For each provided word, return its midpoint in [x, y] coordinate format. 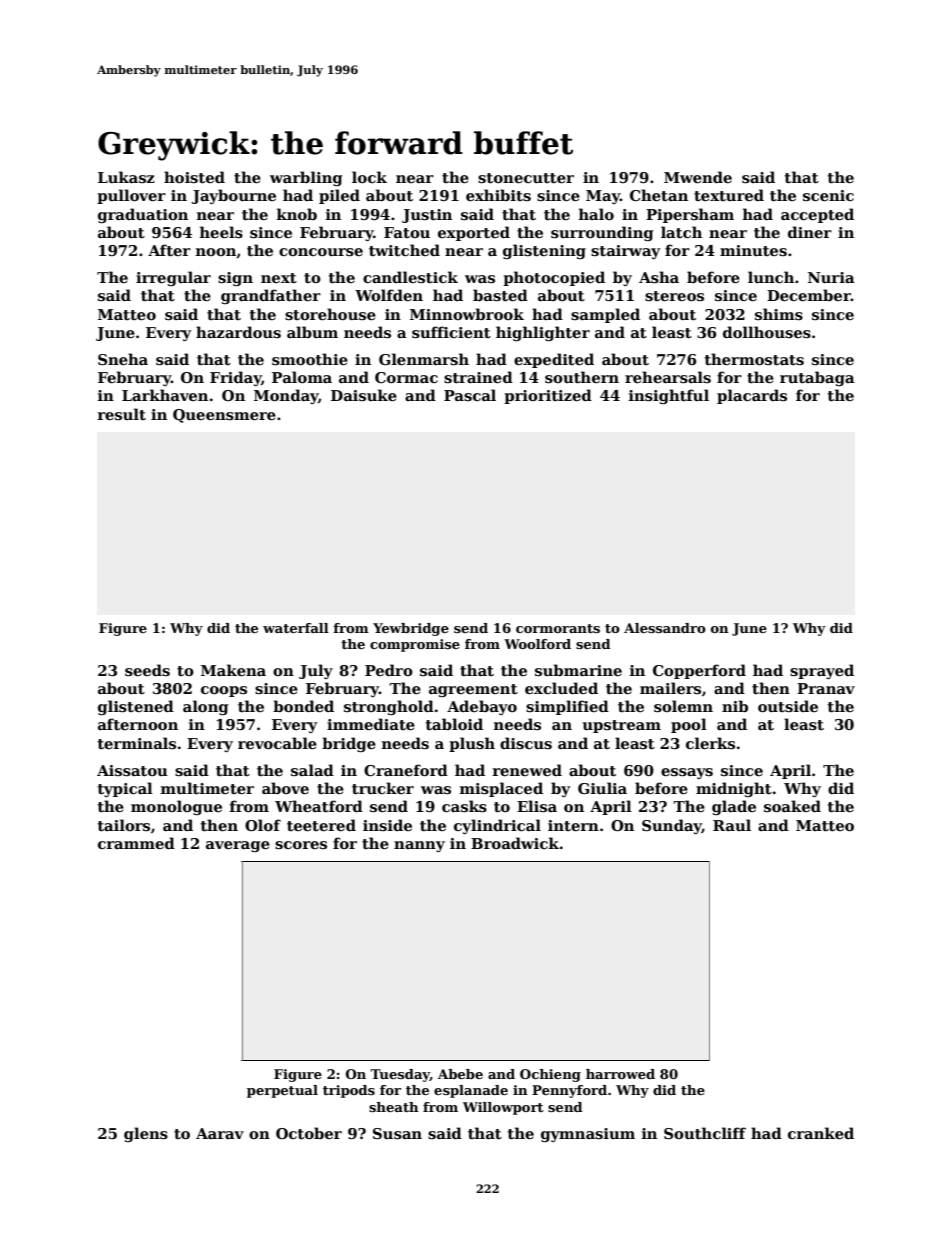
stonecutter [526, 178]
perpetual [282, 1091]
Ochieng [550, 1075]
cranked [821, 1133]
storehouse [330, 314]
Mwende [698, 177]
